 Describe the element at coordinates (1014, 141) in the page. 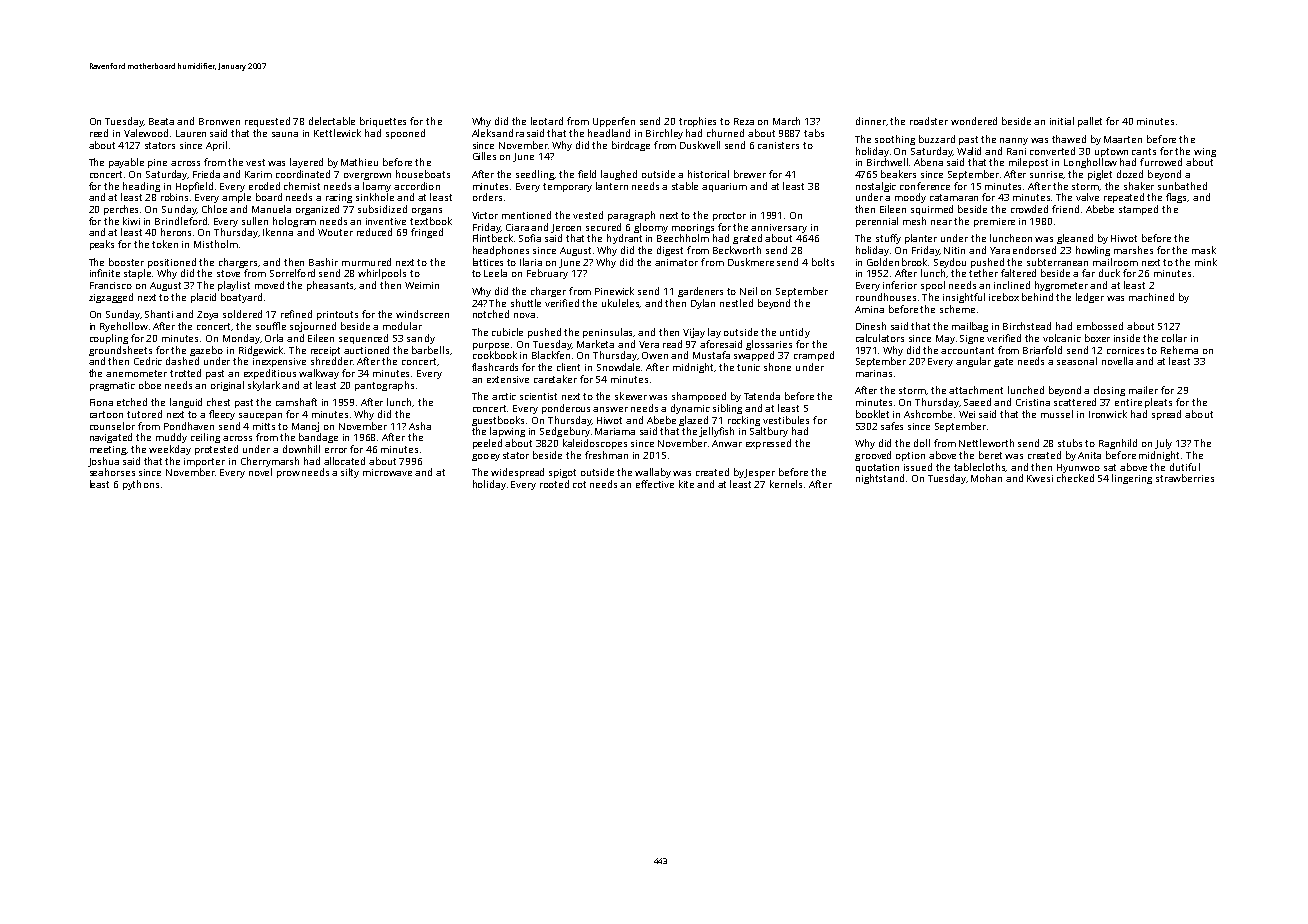

I see `nanny` at that location.
